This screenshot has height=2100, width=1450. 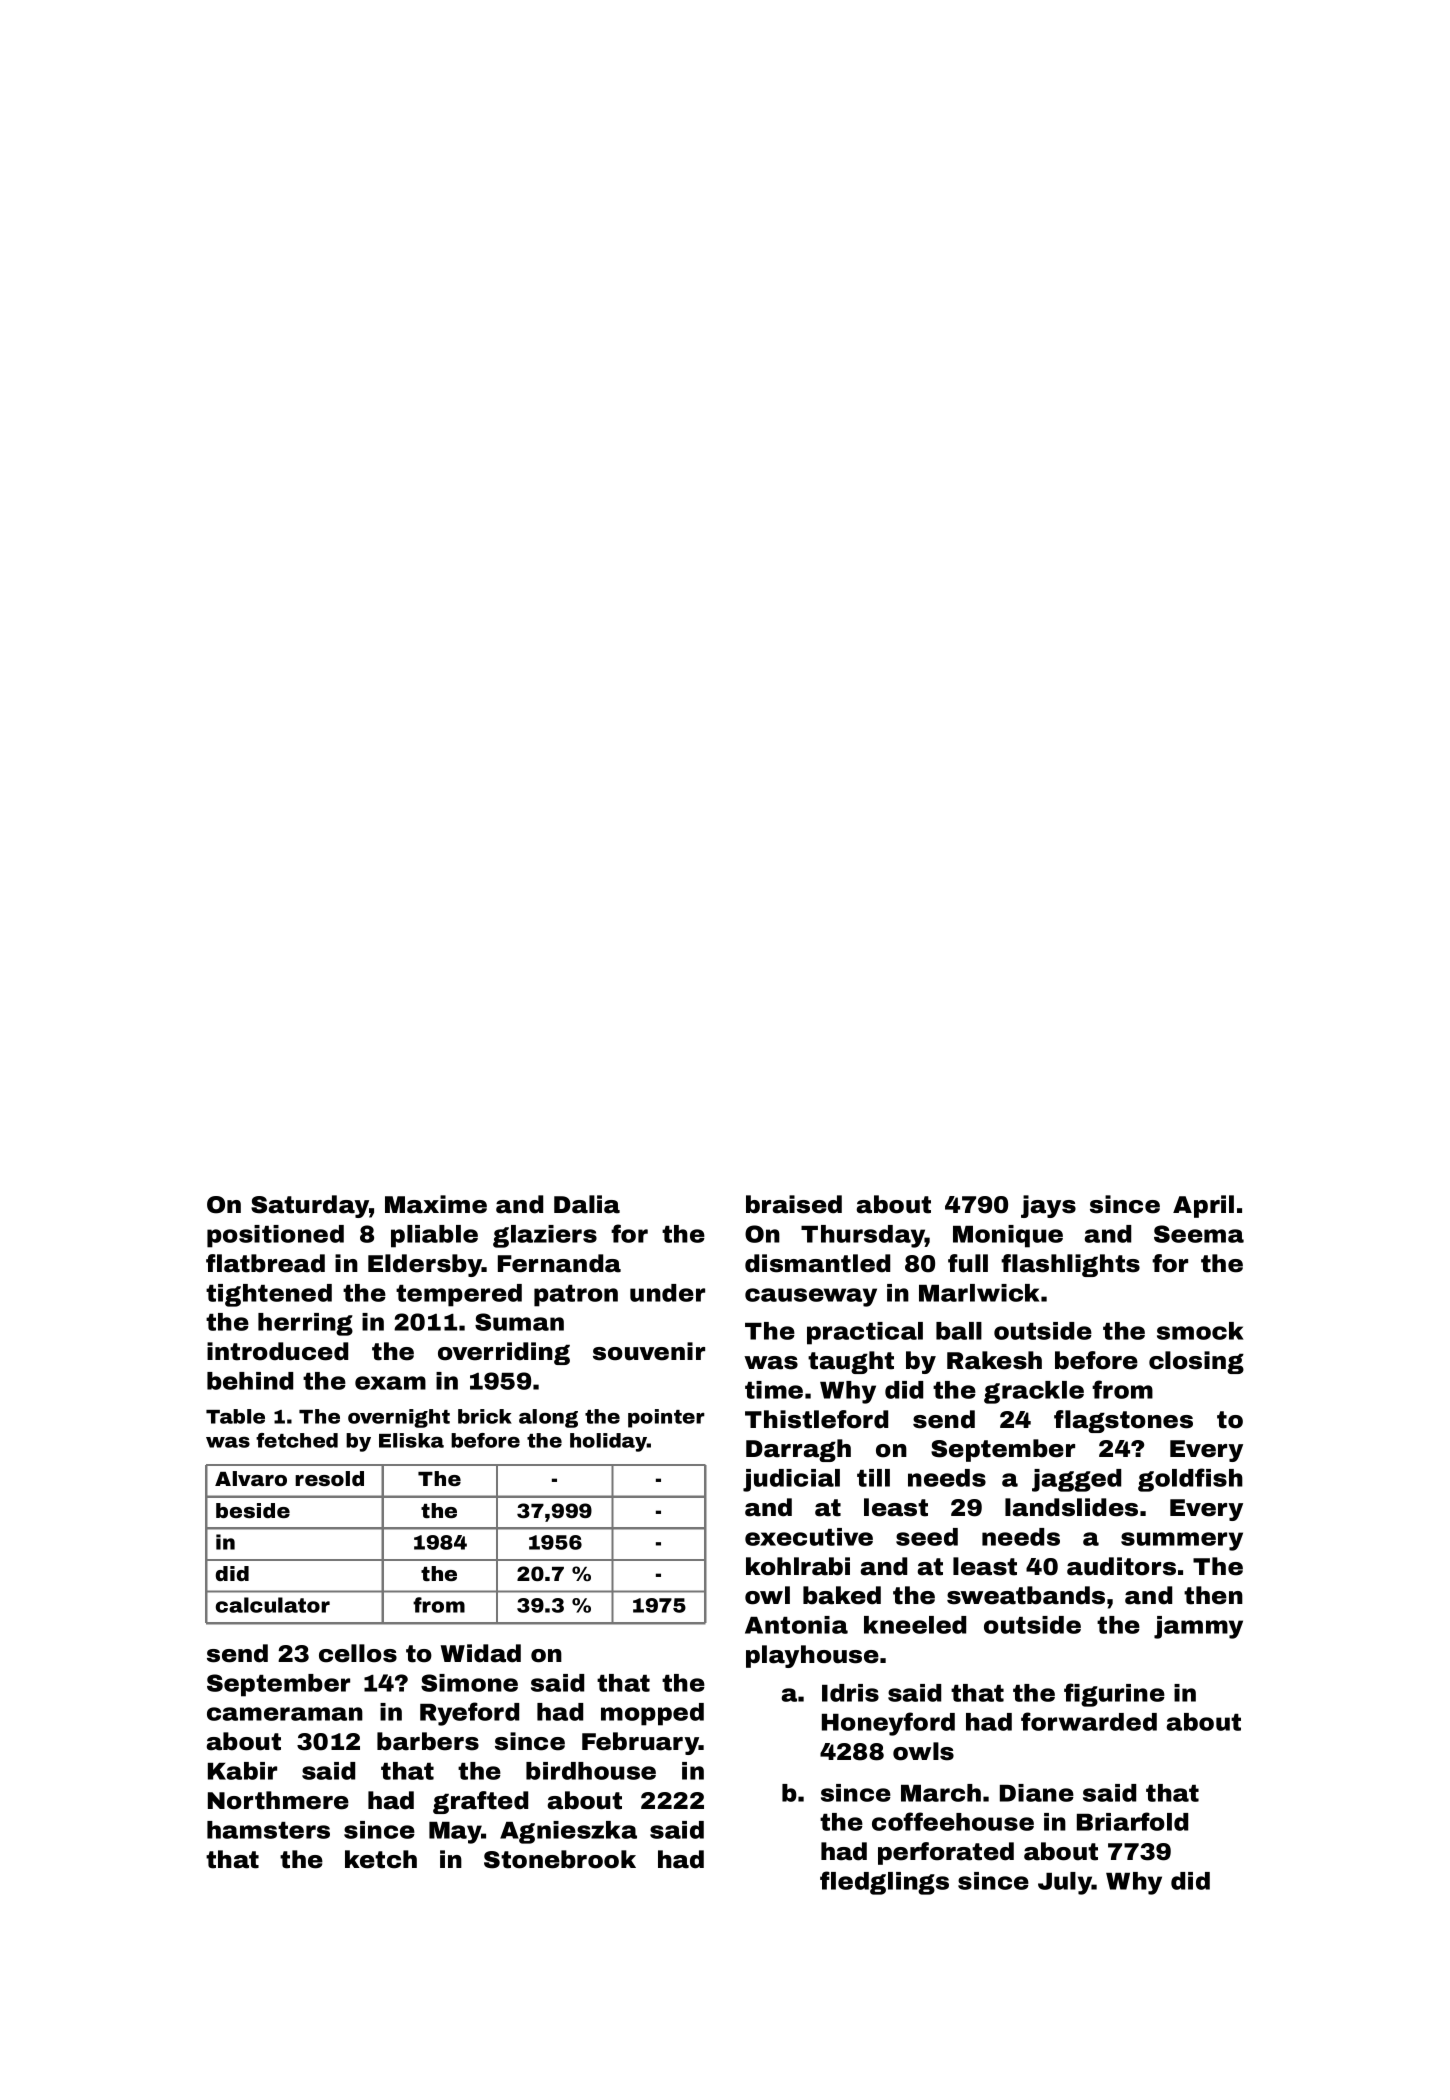 What do you see at coordinates (297, 1440) in the screenshot?
I see `fetched` at bounding box center [297, 1440].
